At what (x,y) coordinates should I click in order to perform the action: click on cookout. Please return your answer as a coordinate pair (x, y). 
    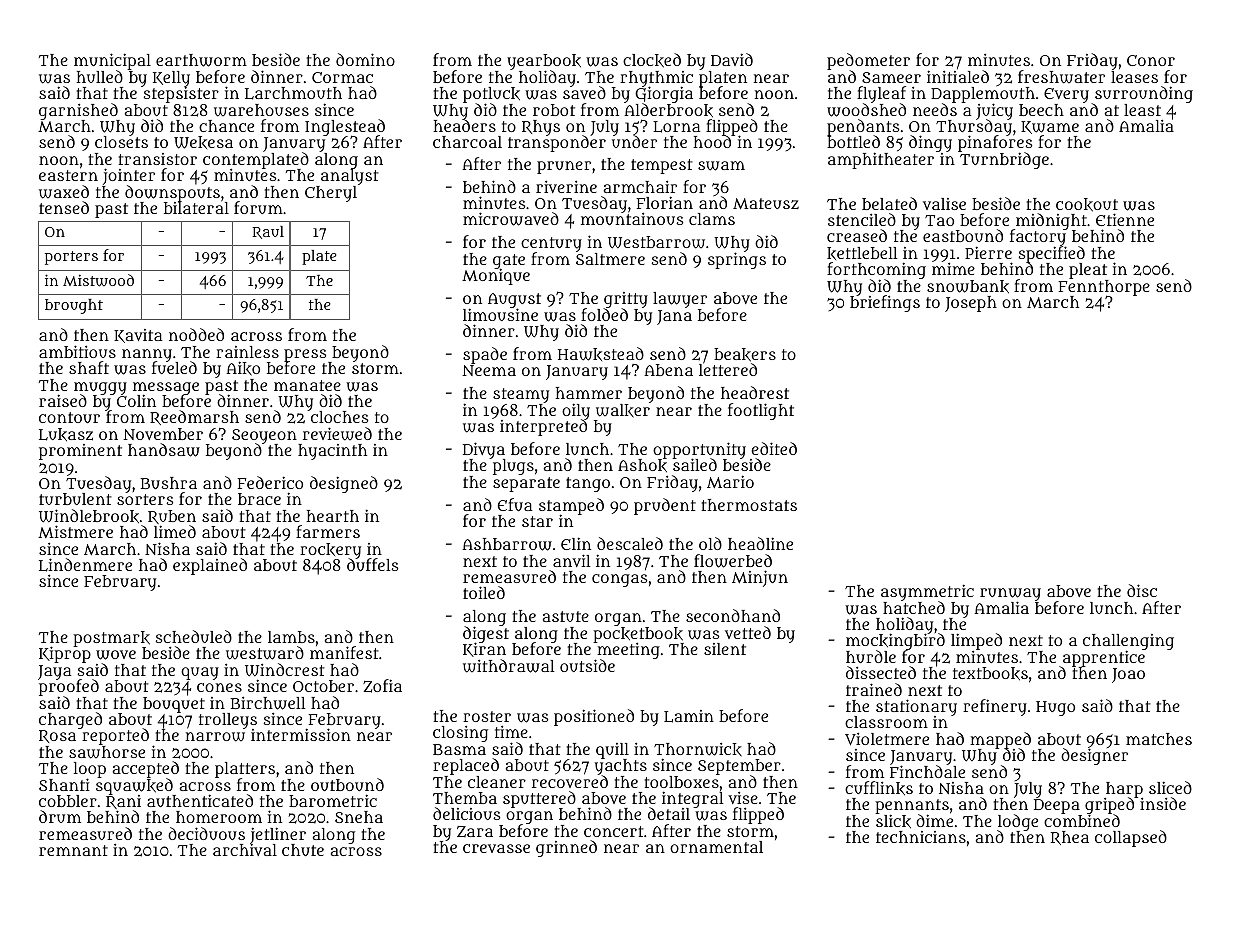
    Looking at the image, I should click on (1087, 205).
